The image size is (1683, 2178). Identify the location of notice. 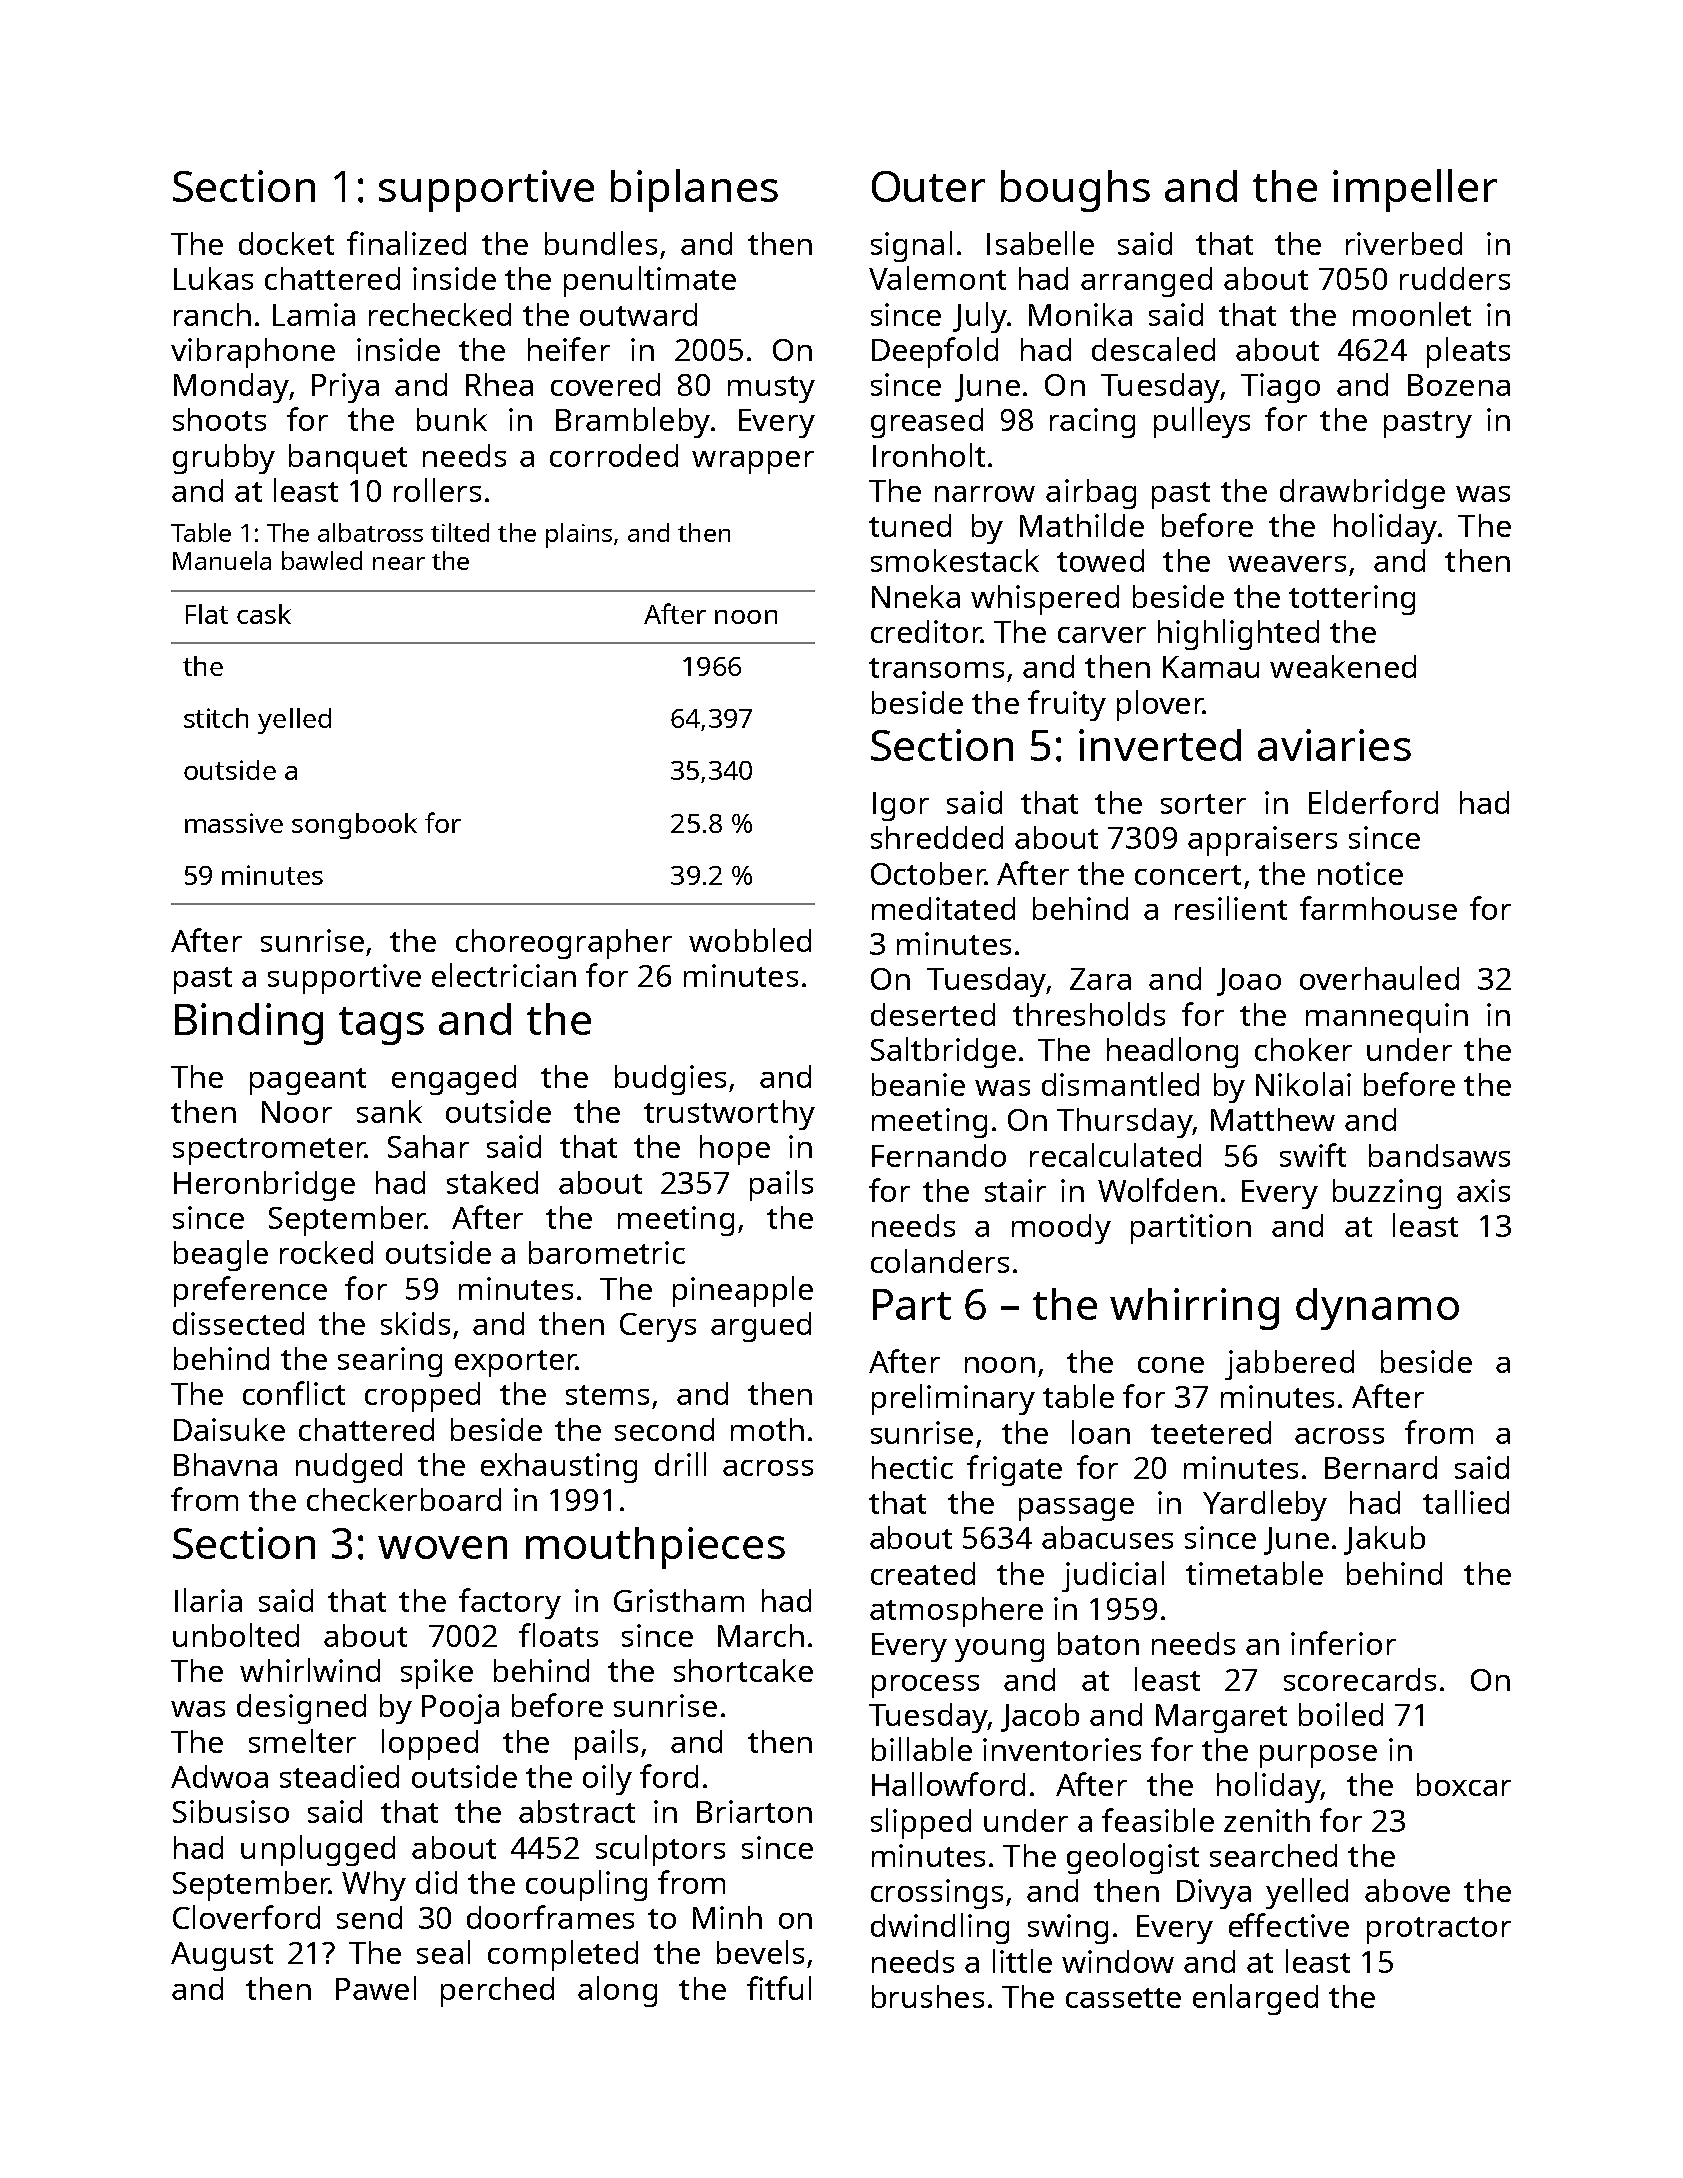
(1360, 873).
